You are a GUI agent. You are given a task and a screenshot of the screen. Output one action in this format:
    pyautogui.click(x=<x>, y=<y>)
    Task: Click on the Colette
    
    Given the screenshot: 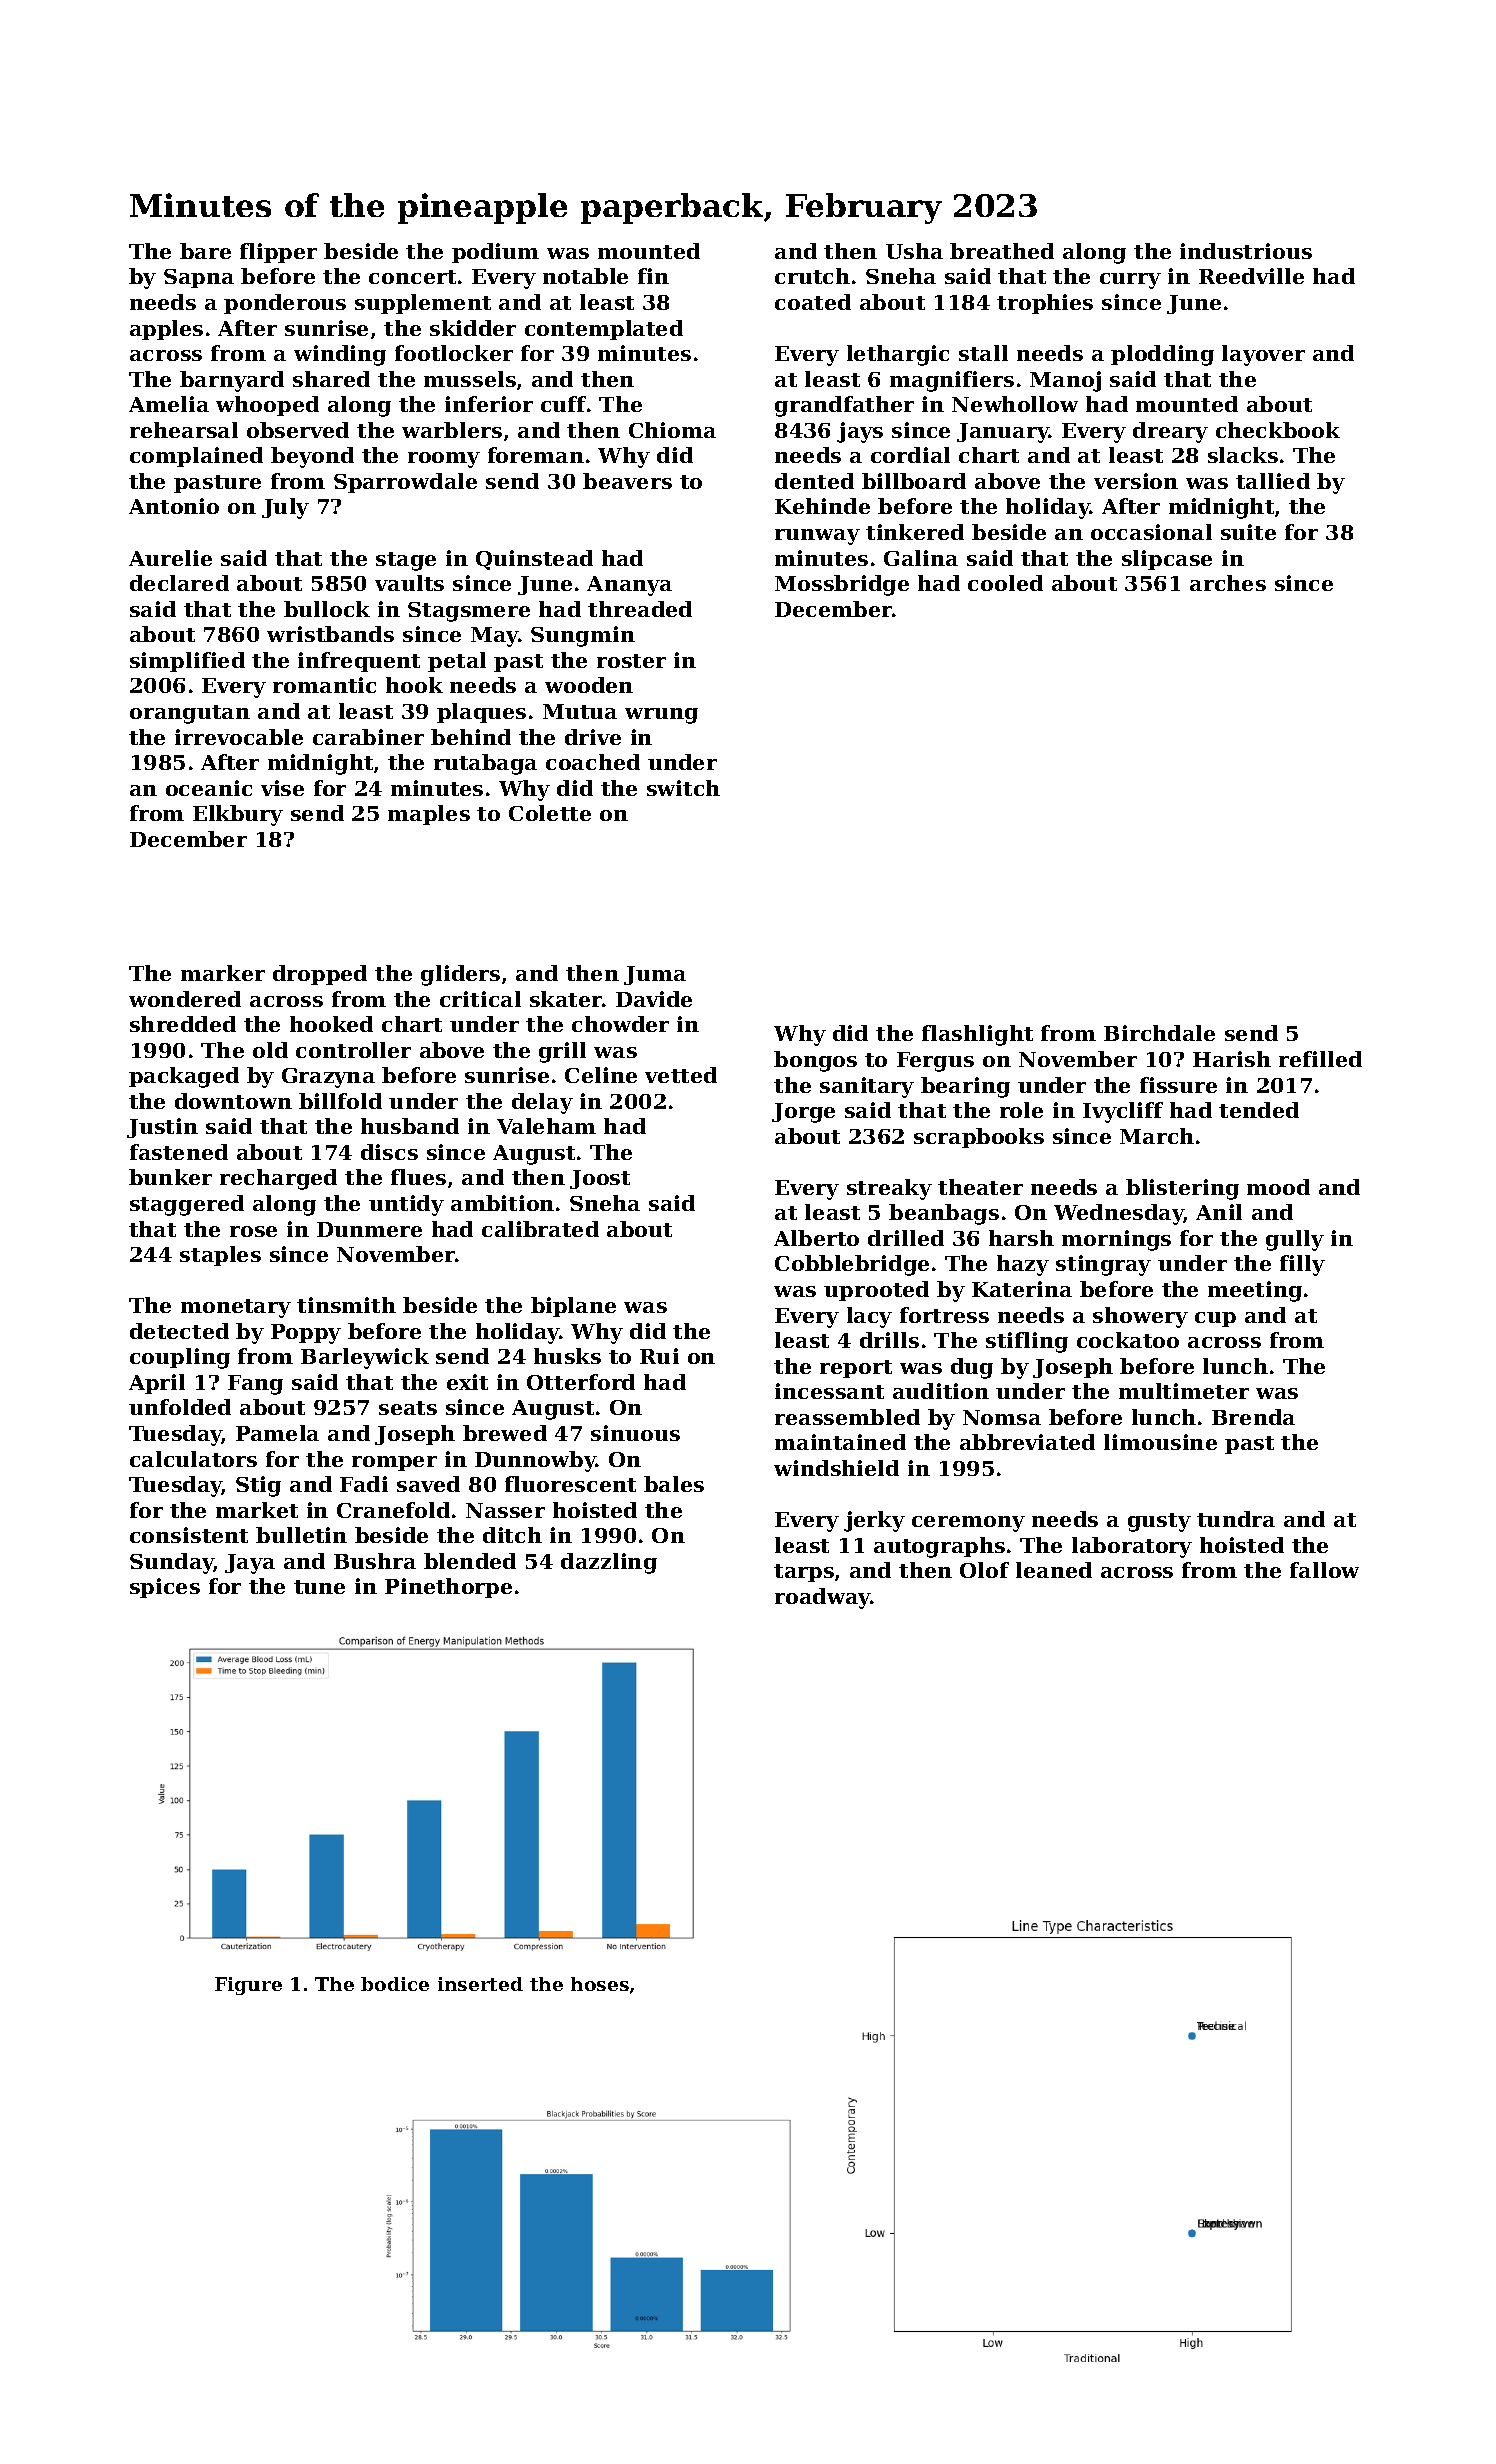 What is the action you would take?
    pyautogui.click(x=550, y=813)
